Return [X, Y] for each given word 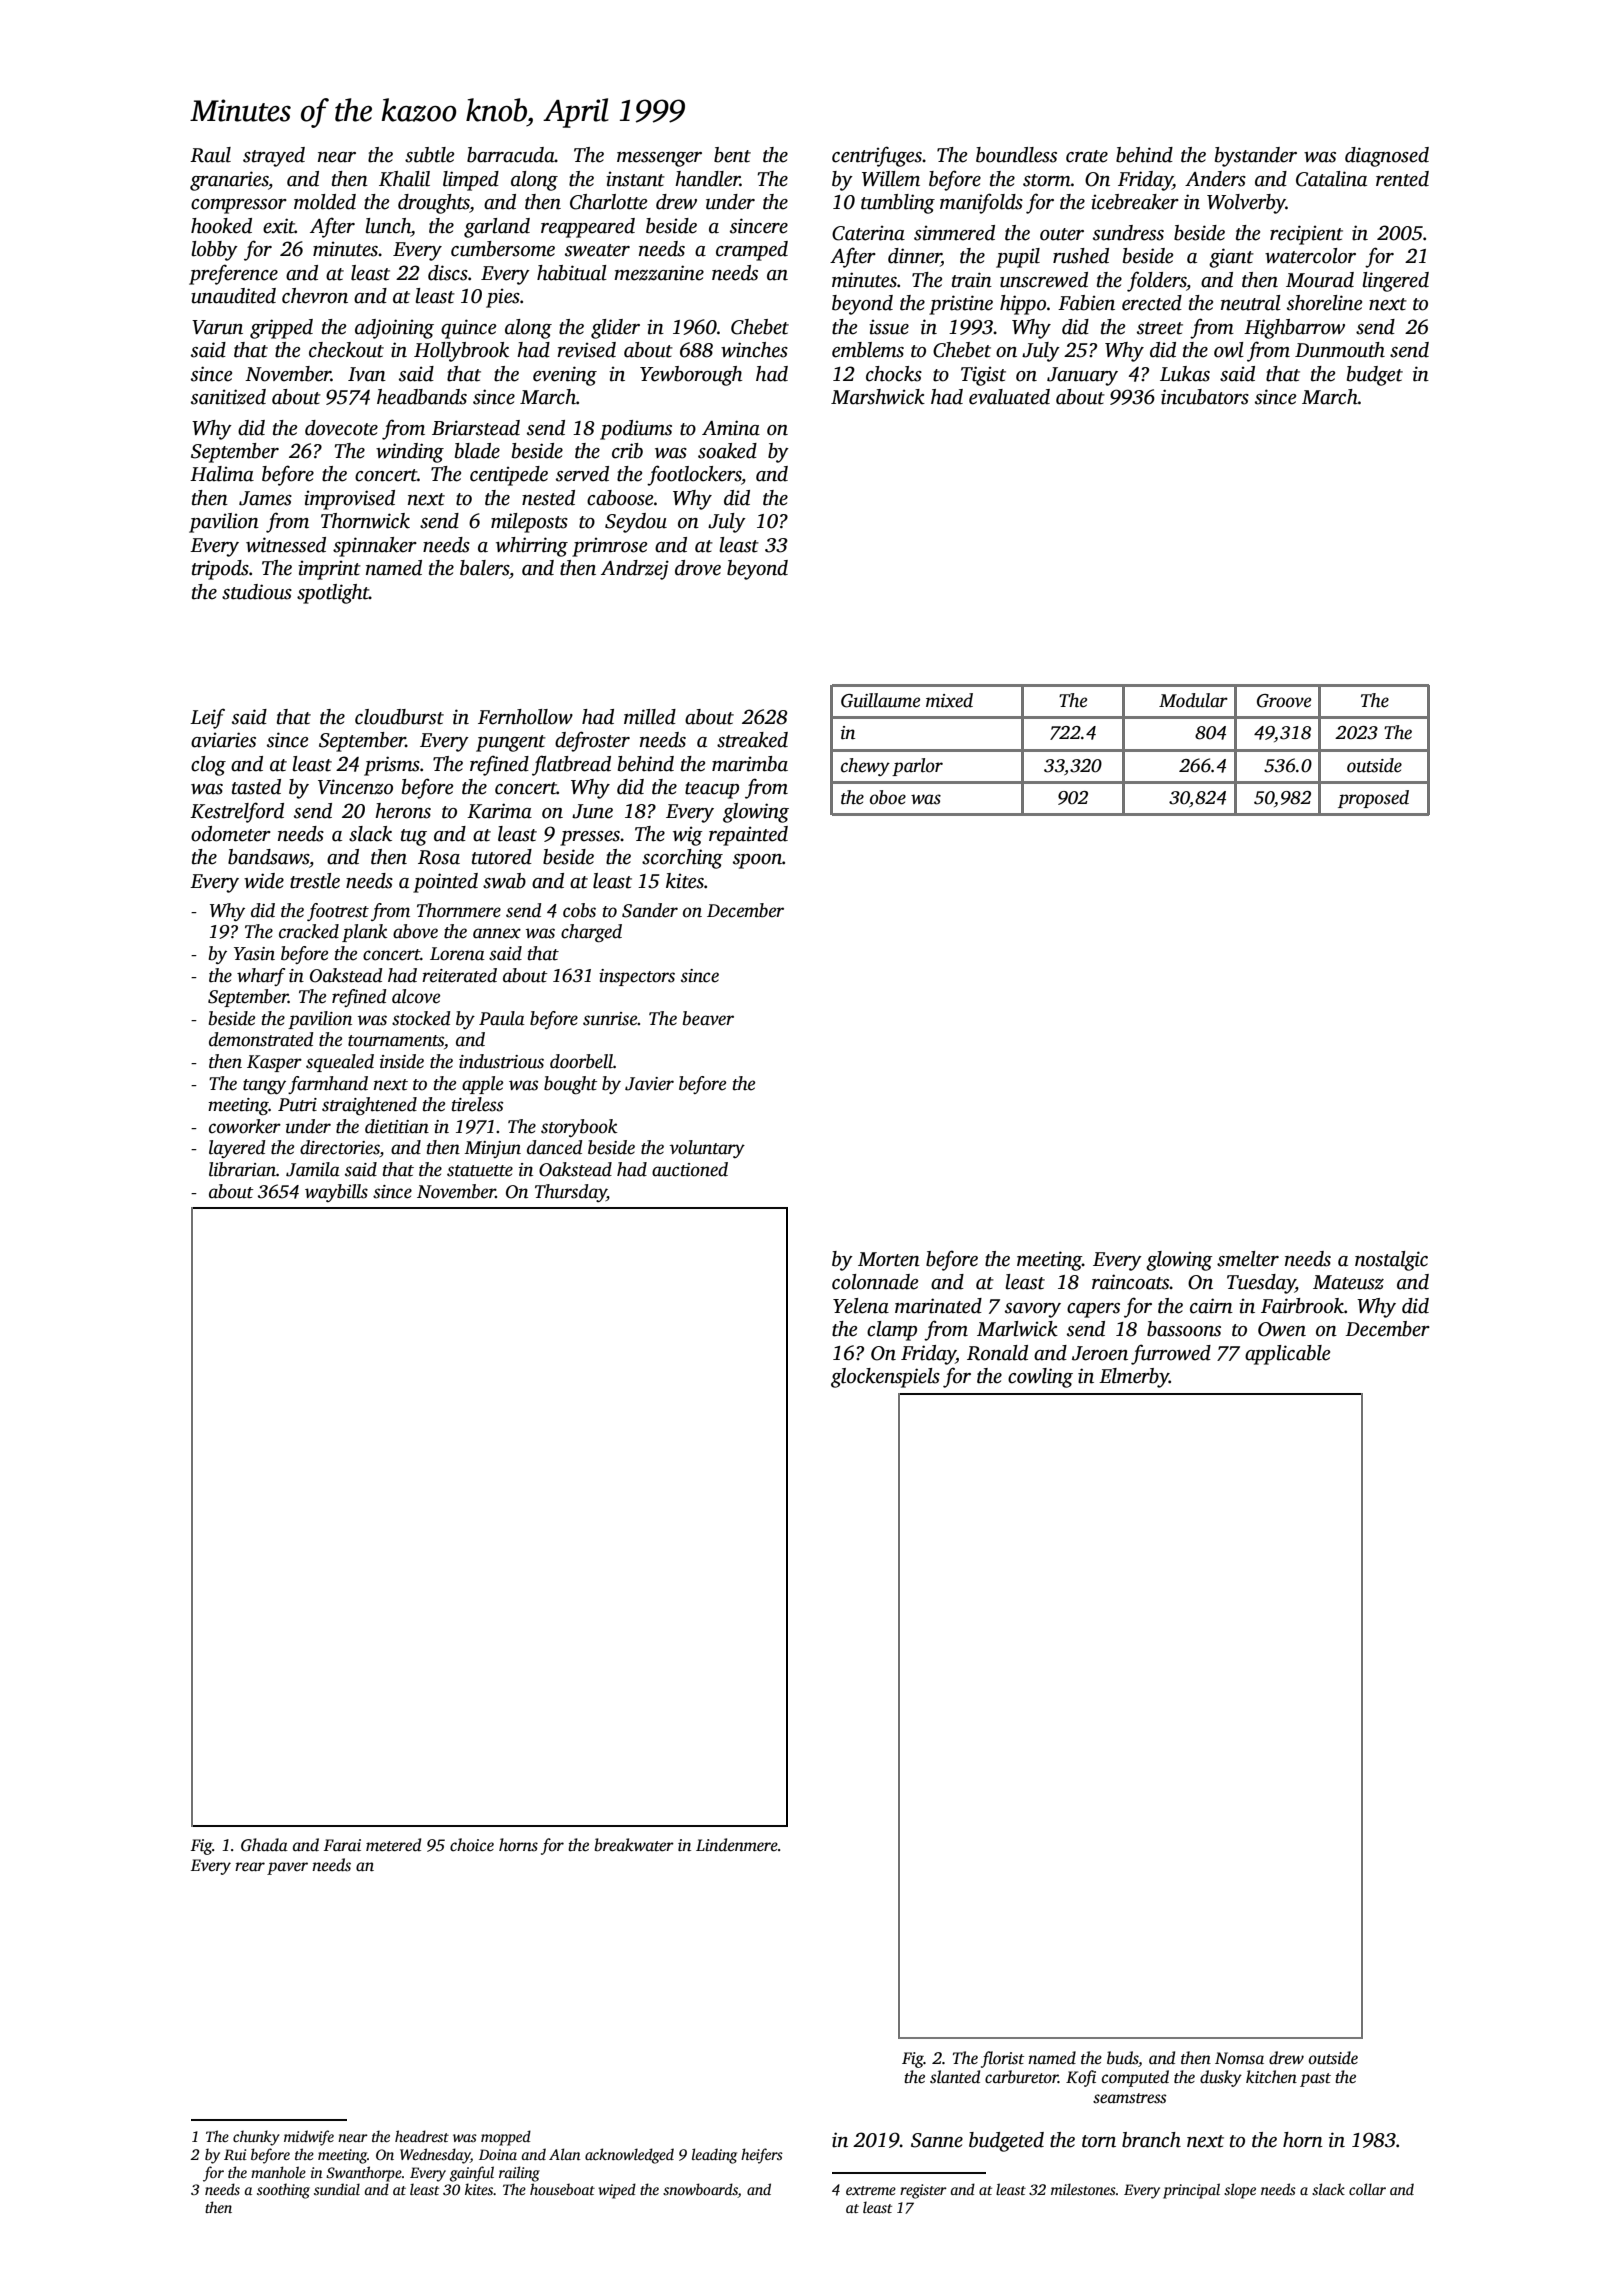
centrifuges [877, 156]
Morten [889, 1259]
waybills [336, 1193]
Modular [1193, 700]
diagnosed [1387, 157]
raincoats [1131, 1282]
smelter [1248, 1259]
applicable [1287, 1355]
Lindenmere [737, 1844]
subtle [429, 155]
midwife [309, 2138]
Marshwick [878, 397]
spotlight [333, 594]
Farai [342, 1845]
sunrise [610, 1019]
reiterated [459, 975]
